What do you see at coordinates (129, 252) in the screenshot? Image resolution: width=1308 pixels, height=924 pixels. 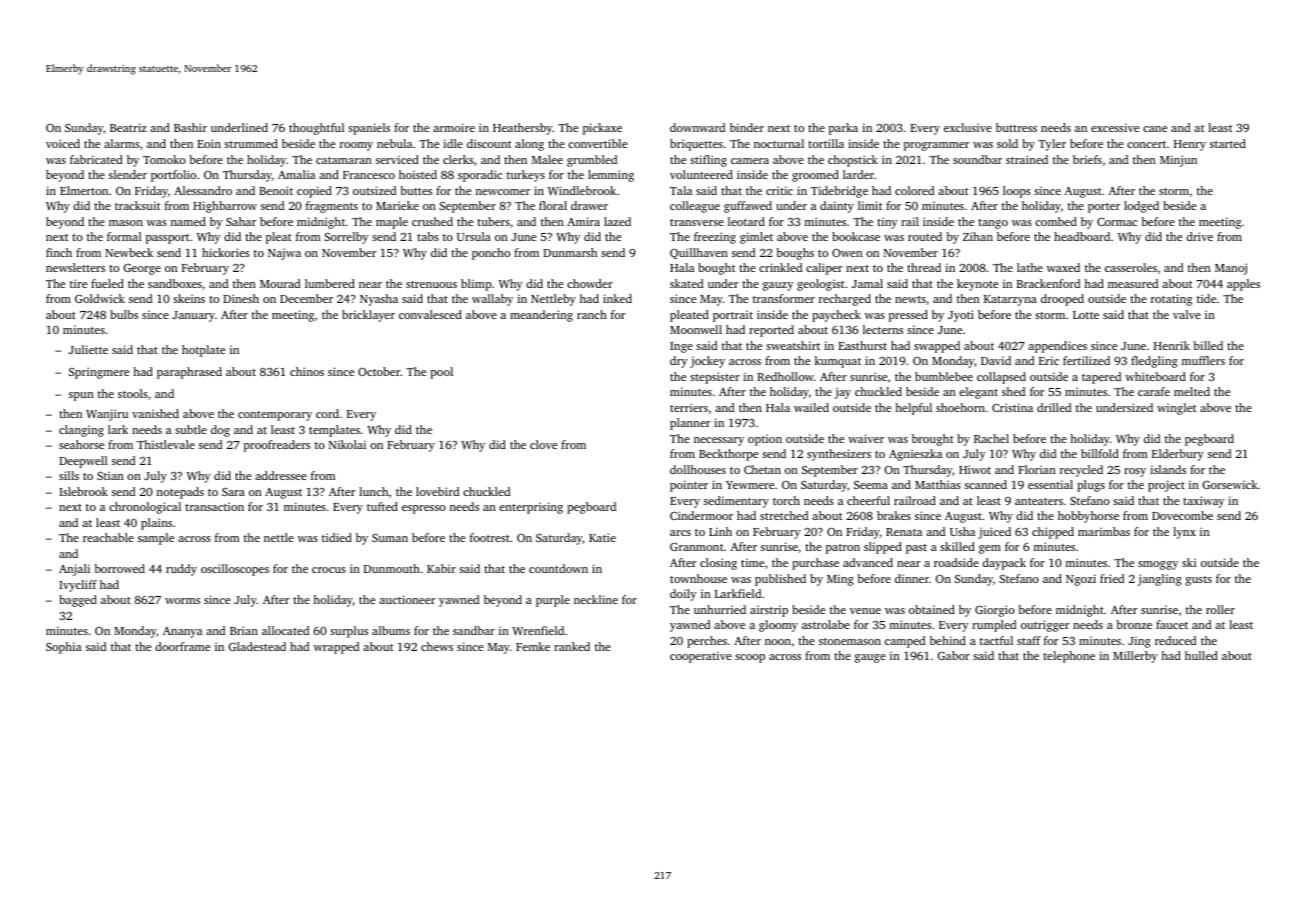 I see `Newbeck` at bounding box center [129, 252].
